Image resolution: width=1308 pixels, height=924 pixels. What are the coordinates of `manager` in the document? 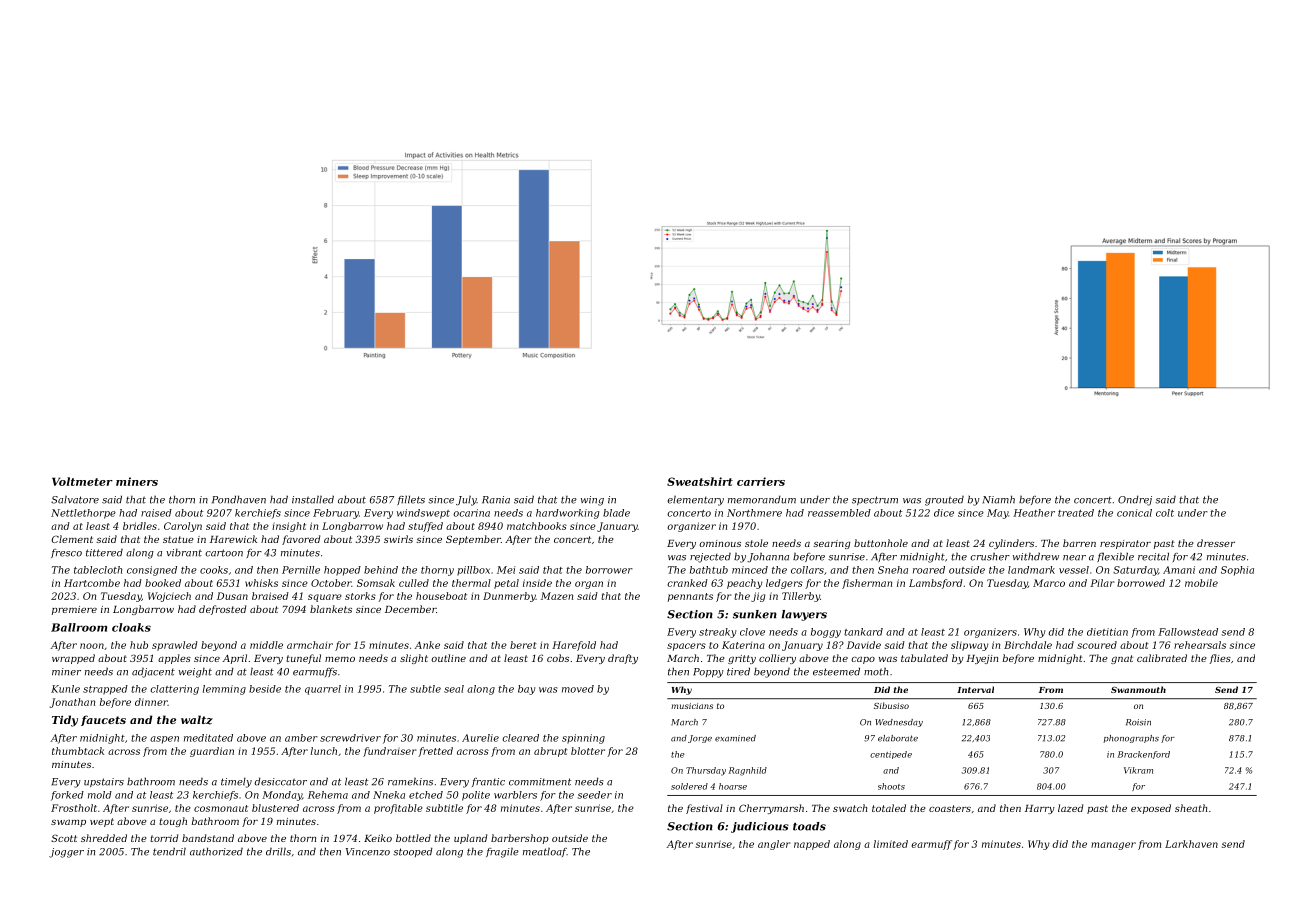 It's located at (1113, 846).
